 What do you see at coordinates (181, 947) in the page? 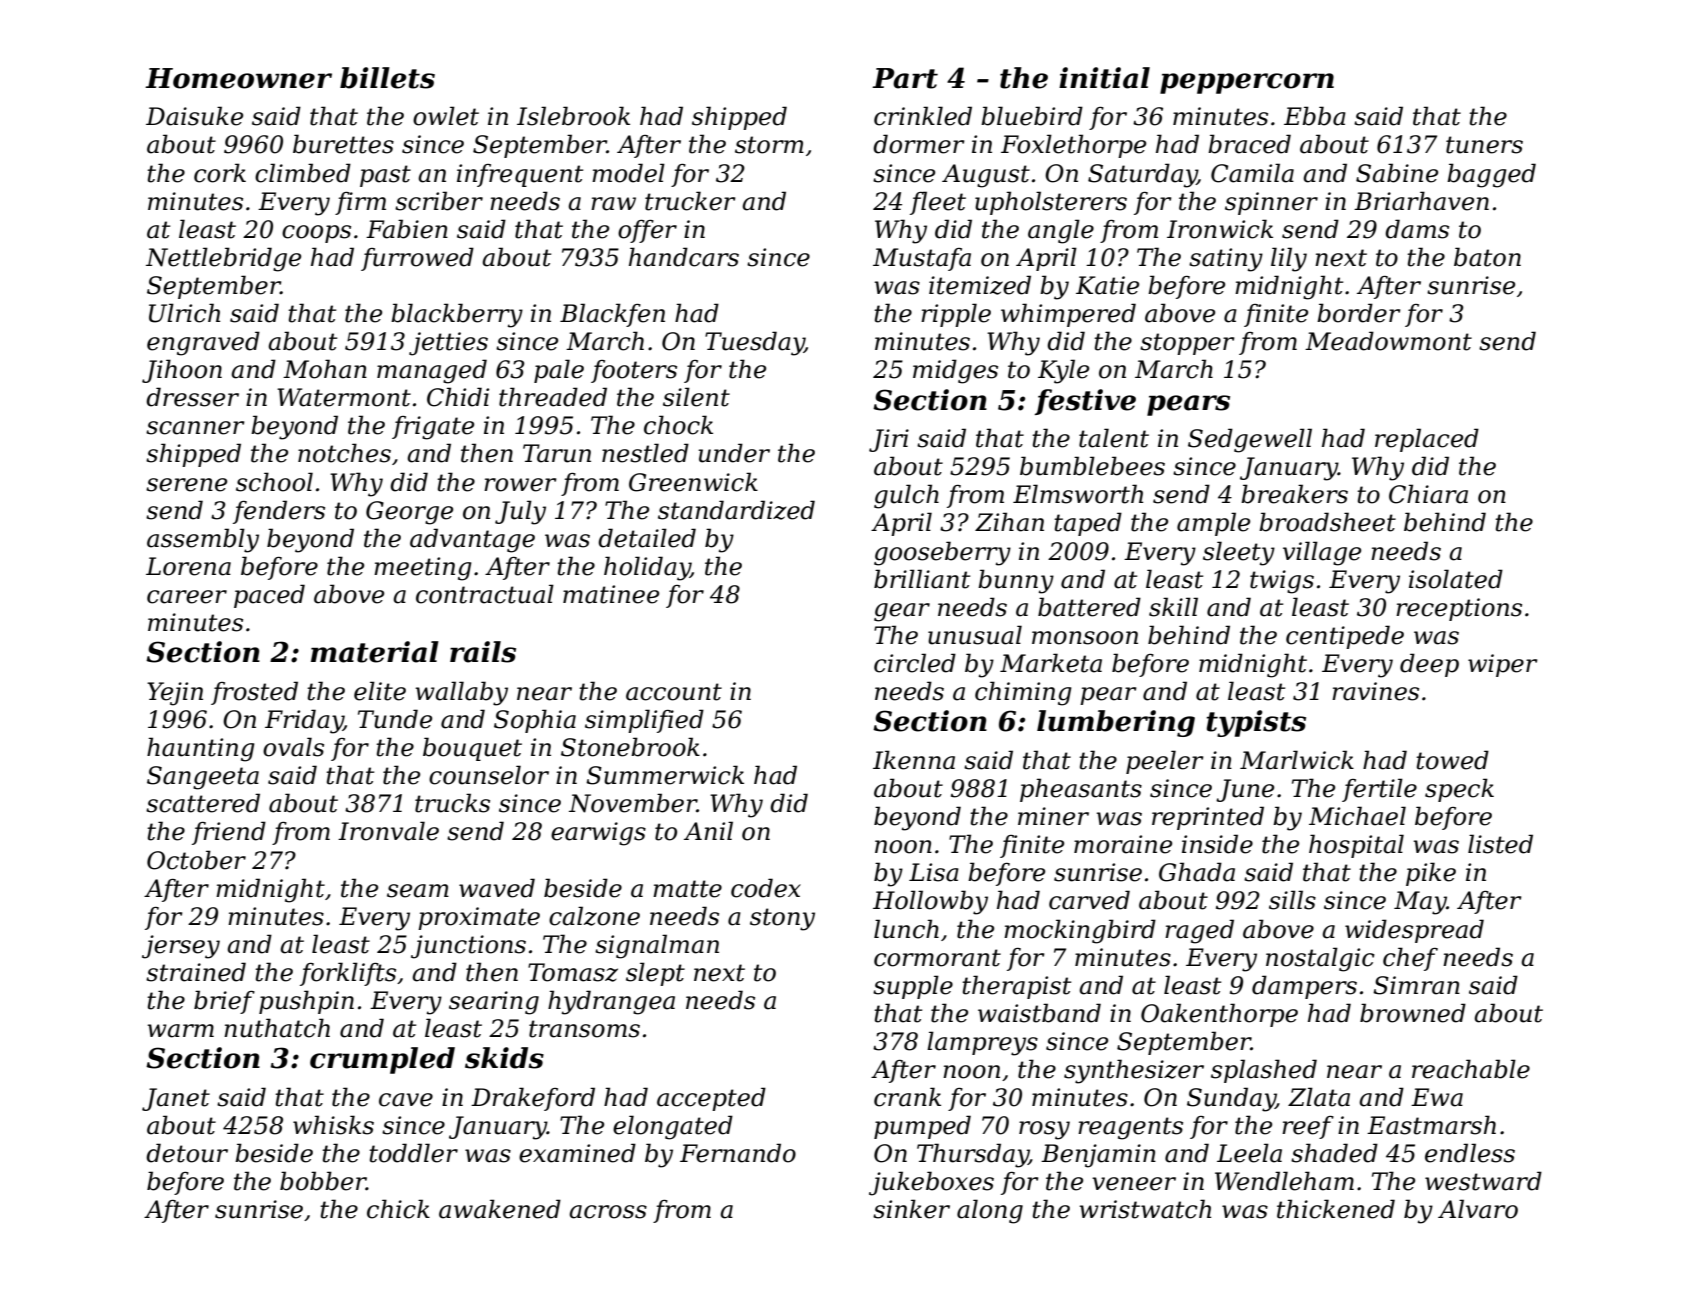
I see `jersey` at bounding box center [181, 947].
